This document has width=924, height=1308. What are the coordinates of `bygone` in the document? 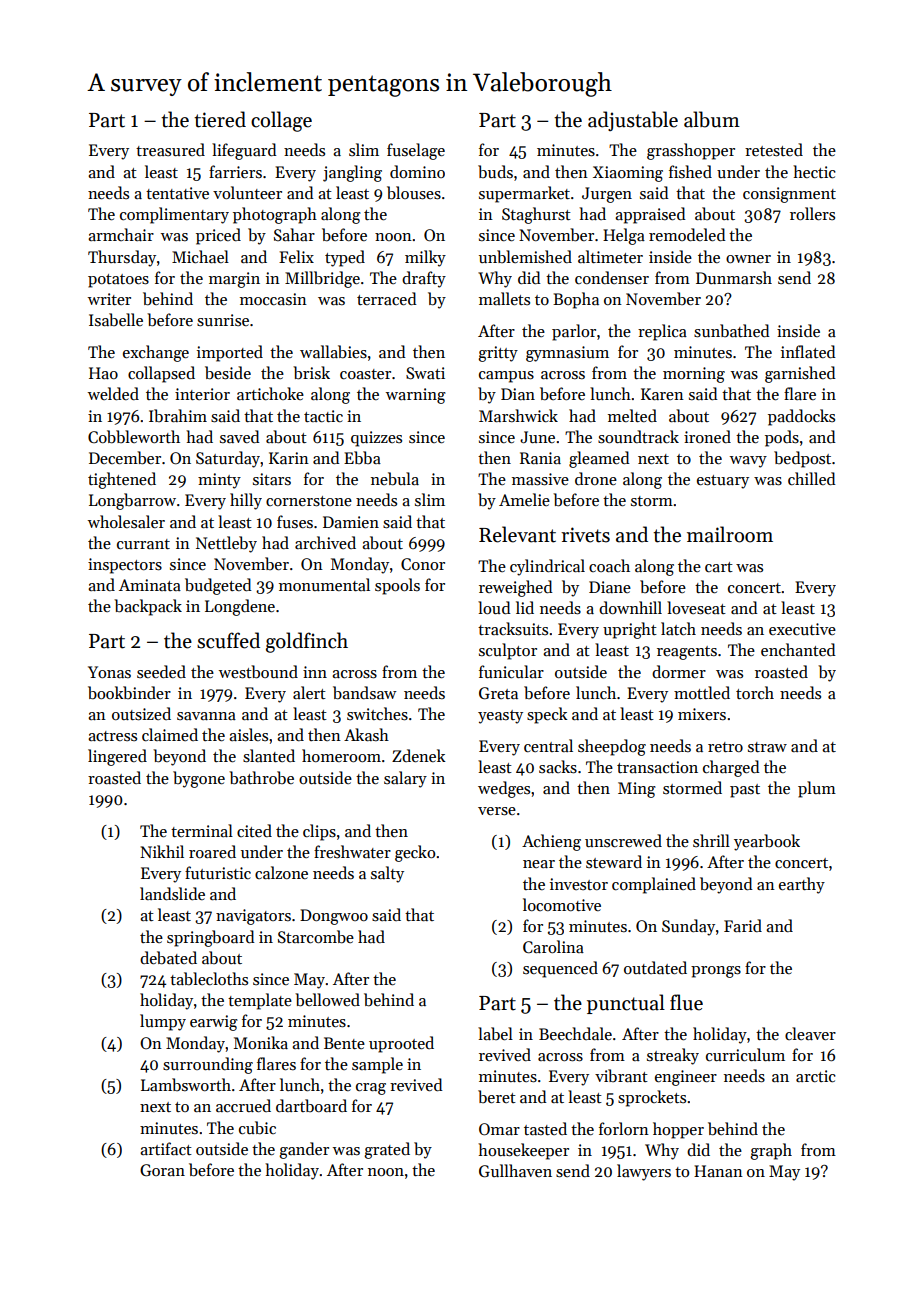 It's located at (199, 779).
